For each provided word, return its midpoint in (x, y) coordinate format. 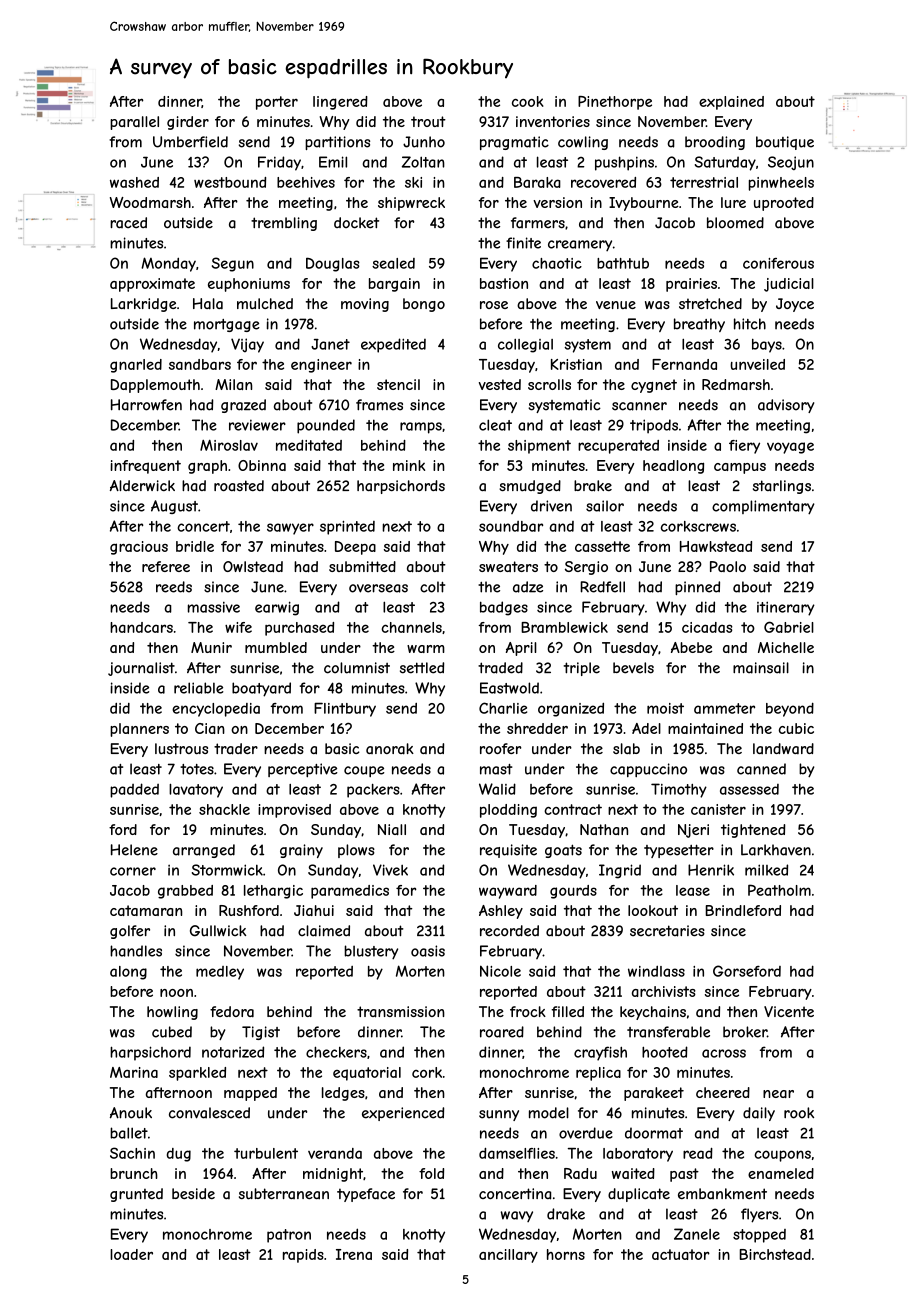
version (557, 202)
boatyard (261, 689)
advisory (786, 406)
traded (500, 668)
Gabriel (789, 627)
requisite (508, 851)
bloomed (735, 223)
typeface (366, 1195)
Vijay (247, 345)
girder (188, 123)
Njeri (693, 831)
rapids (303, 1256)
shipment (539, 447)
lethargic (273, 892)
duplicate (639, 1195)
